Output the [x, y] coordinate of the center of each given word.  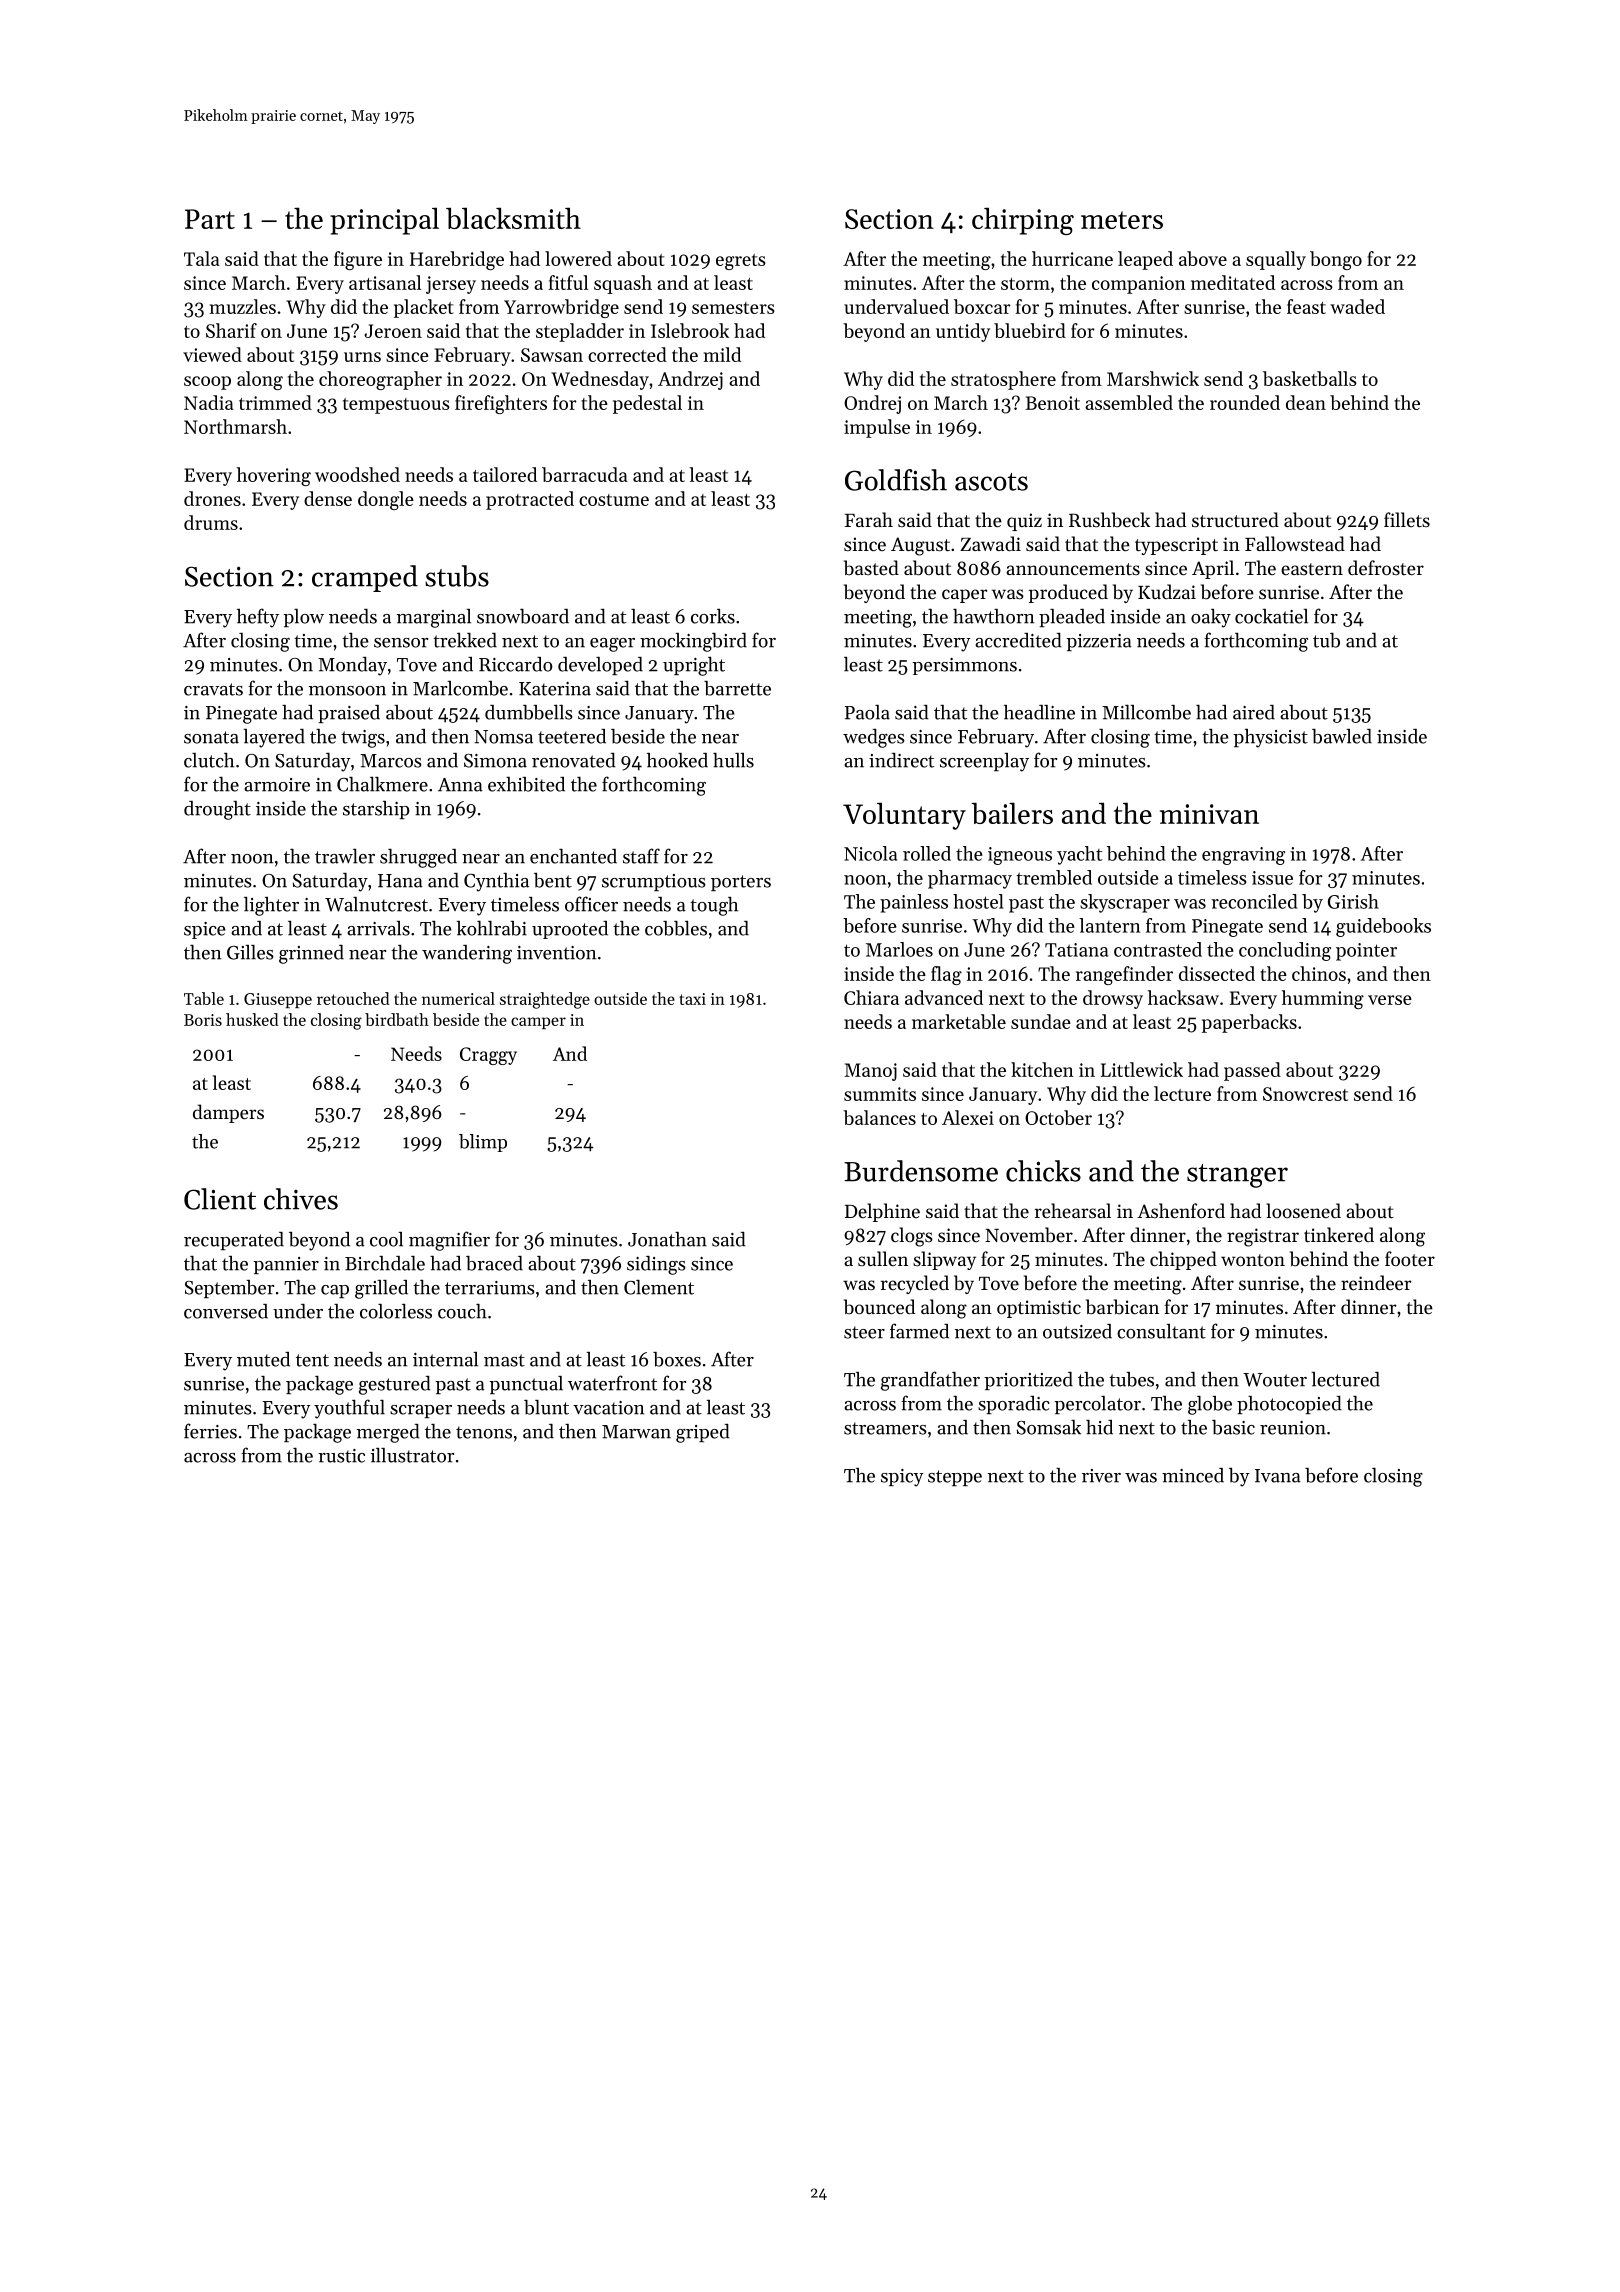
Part [210, 219]
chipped [1183, 1260]
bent [553, 880]
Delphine [882, 1212]
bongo [1336, 260]
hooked [677, 760]
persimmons [964, 666]
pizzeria [1099, 642]
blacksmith [513, 218]
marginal [434, 618]
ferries [210, 1431]
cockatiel [1271, 616]
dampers [228, 1113]
